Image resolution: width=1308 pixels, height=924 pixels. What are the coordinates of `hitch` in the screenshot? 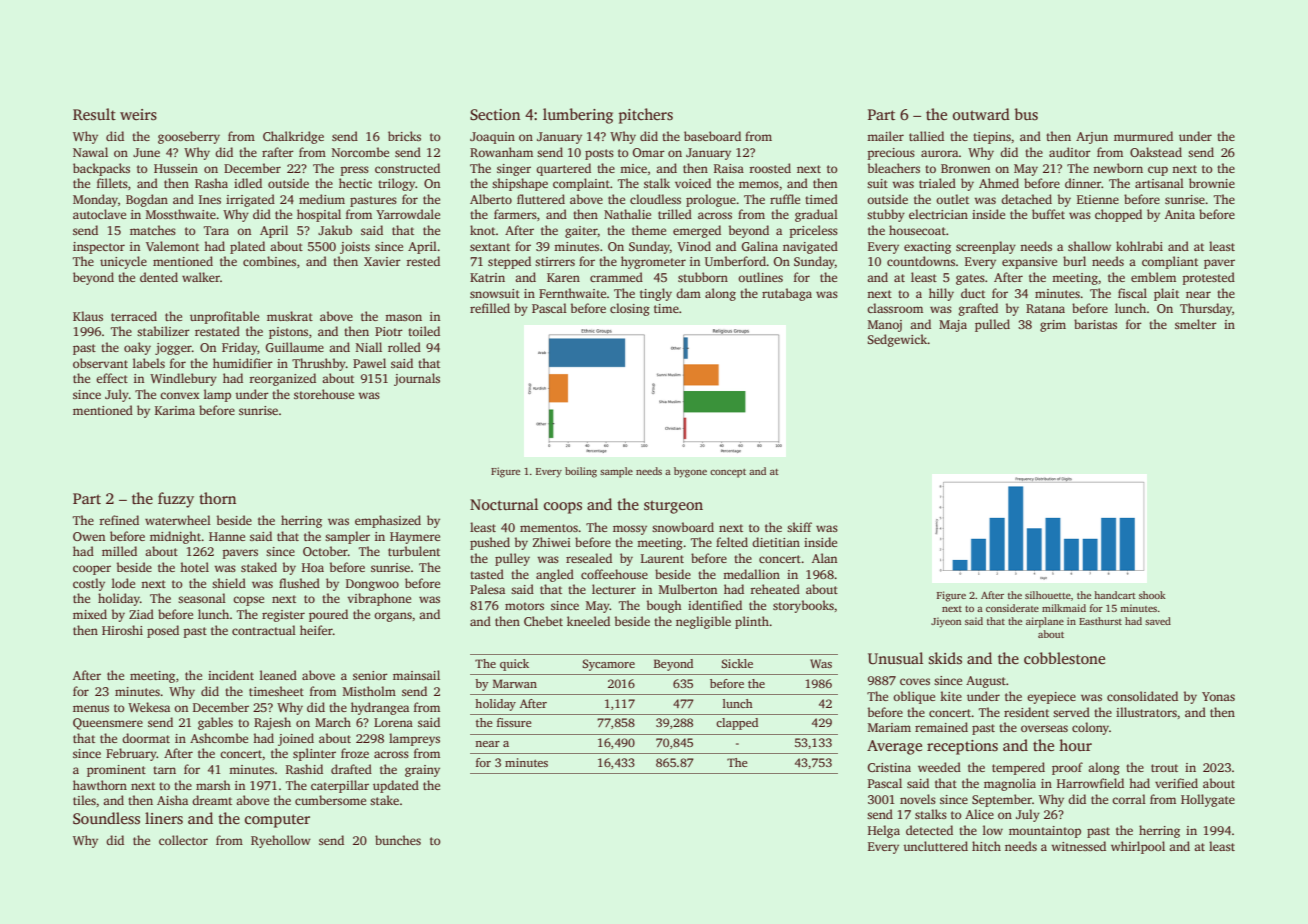 It's located at (986, 846).
